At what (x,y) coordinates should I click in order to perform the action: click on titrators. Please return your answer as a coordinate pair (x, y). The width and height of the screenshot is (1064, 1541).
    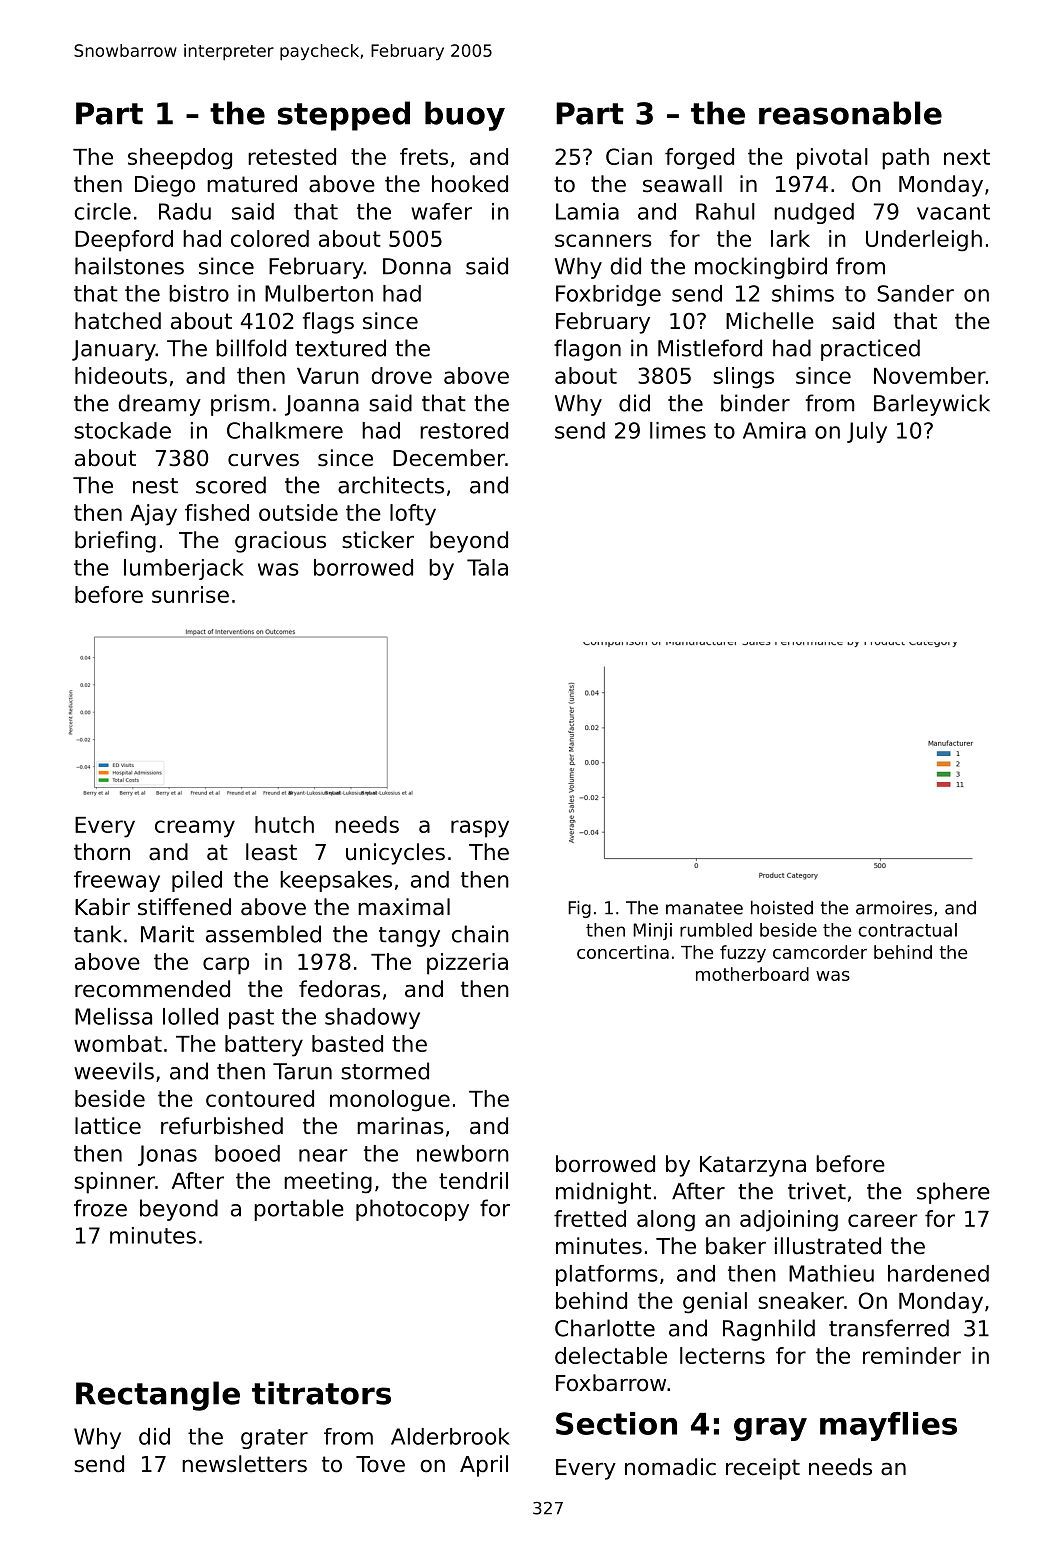
    Looking at the image, I should click on (321, 1393).
